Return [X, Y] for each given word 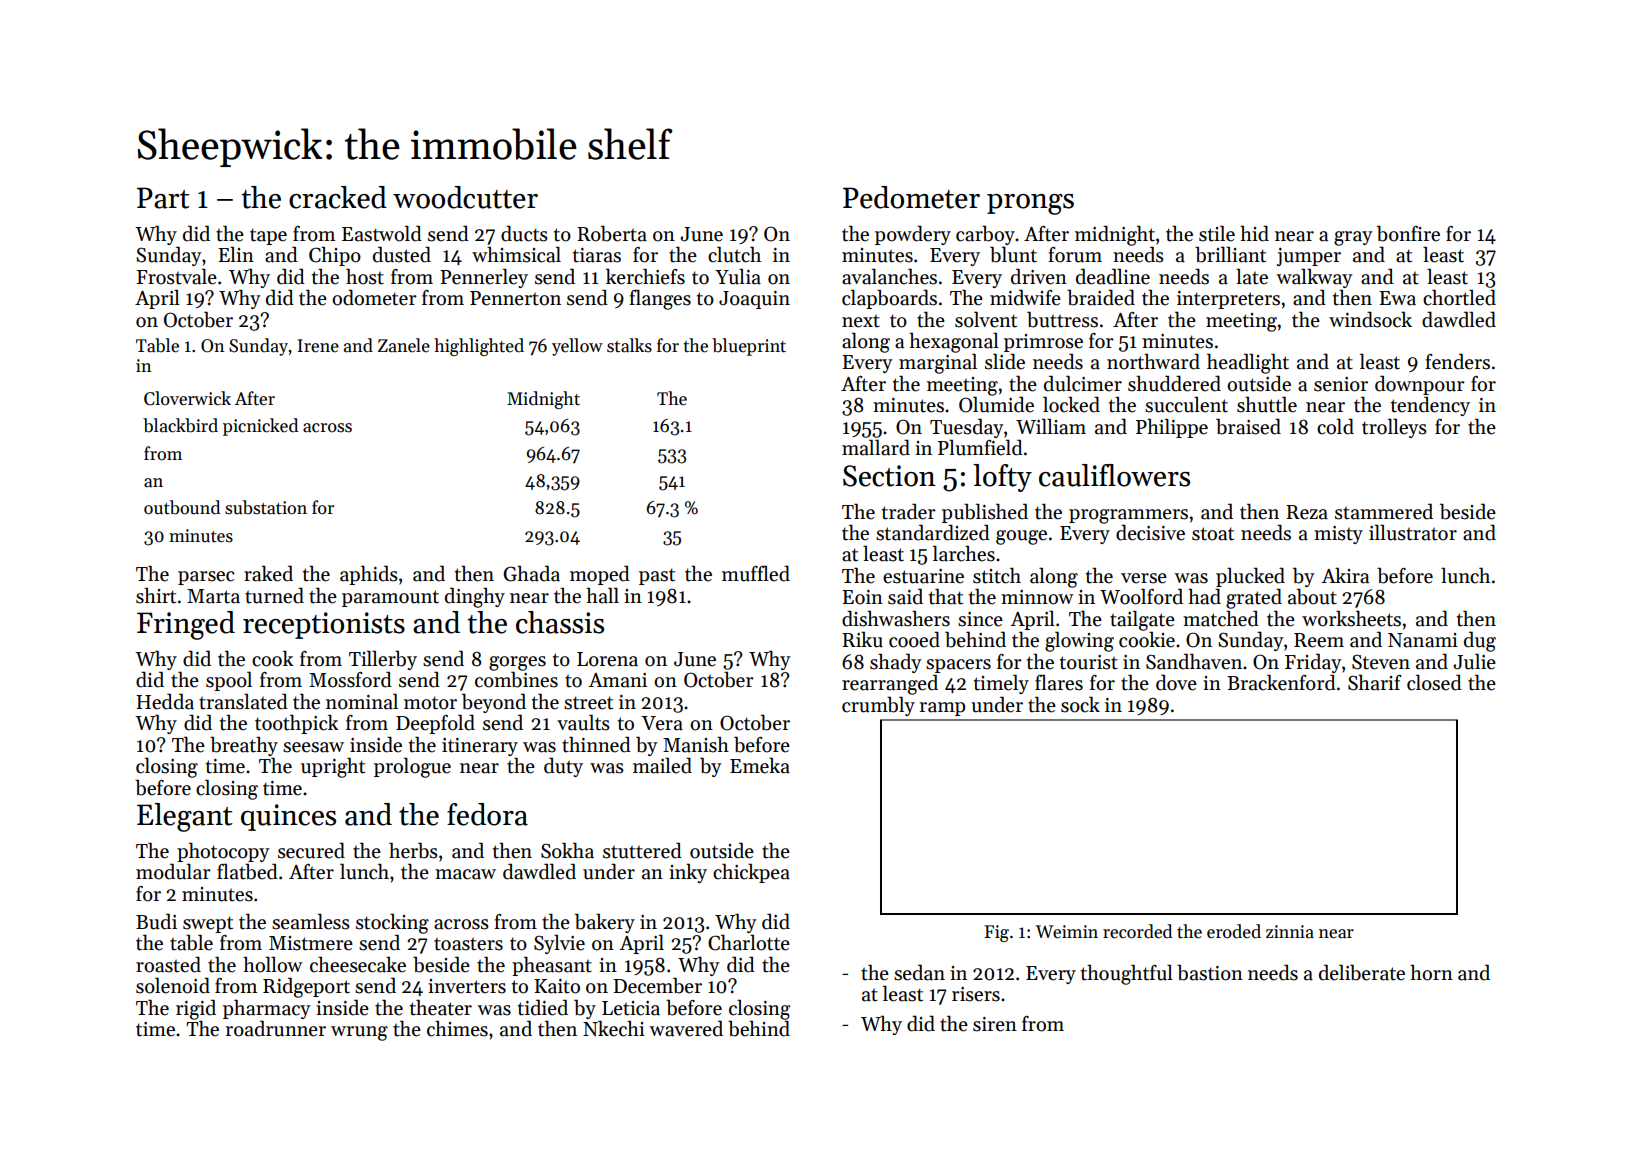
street [588, 703]
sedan [919, 972]
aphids [369, 575]
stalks [629, 345]
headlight [1248, 363]
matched [1221, 618]
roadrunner [275, 1028]
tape [268, 236]
